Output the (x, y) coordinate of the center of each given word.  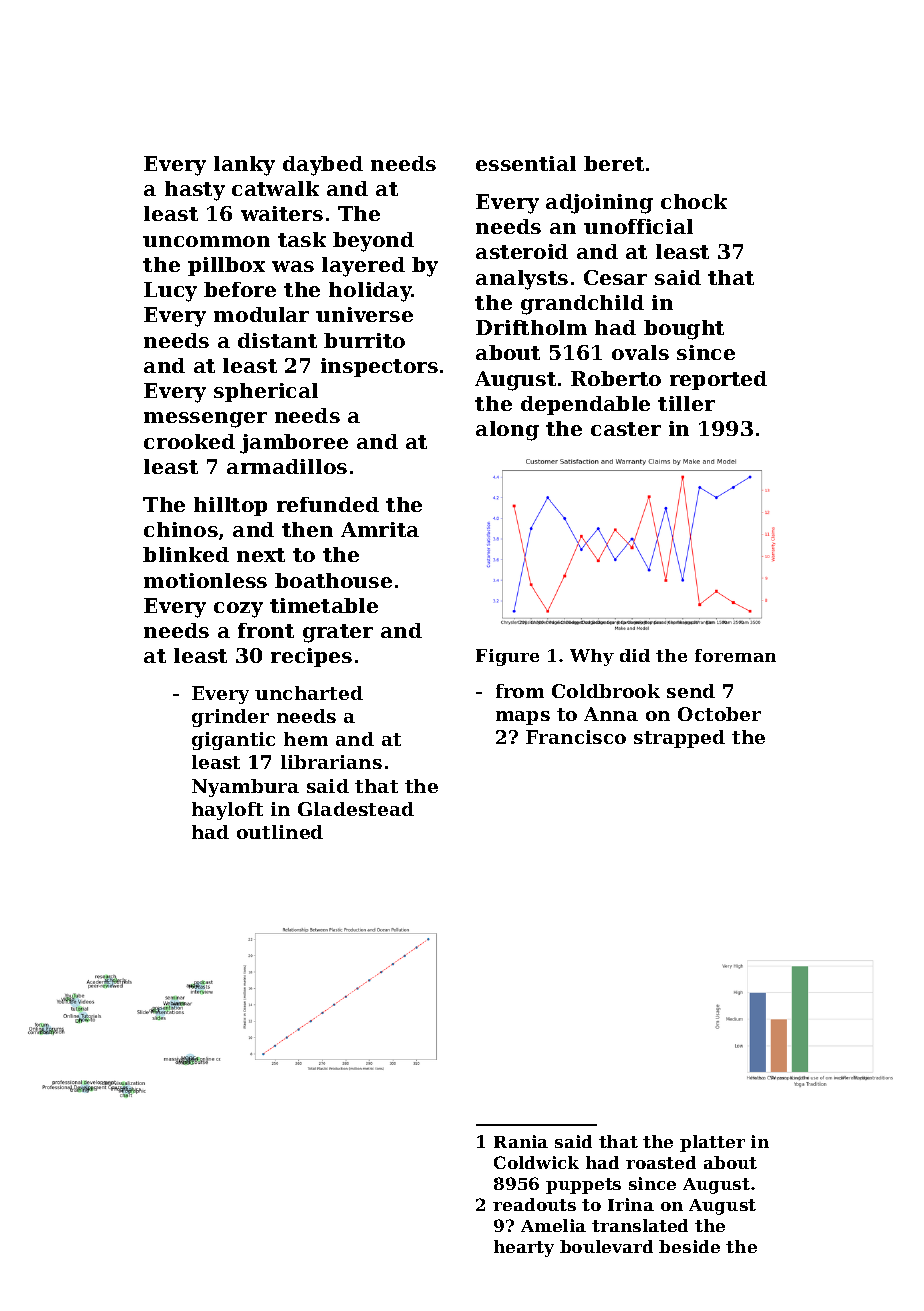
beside (689, 1246)
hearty (524, 1248)
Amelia (553, 1225)
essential (526, 163)
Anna (611, 714)
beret (614, 163)
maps (523, 718)
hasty (195, 191)
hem (306, 739)
